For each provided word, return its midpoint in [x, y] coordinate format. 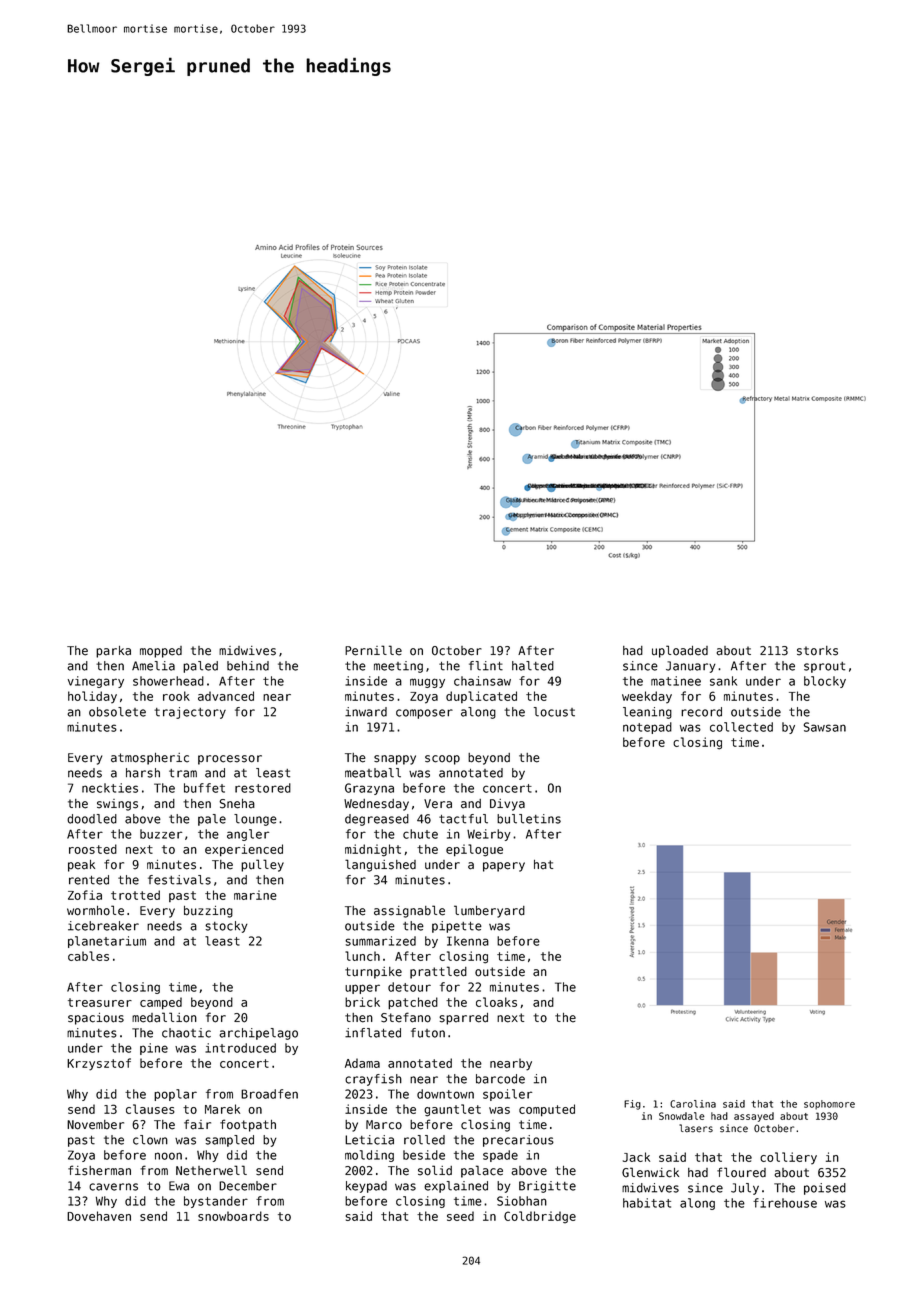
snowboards [233, 1216]
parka [113, 652]
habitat [647, 1203]
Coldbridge [540, 1217]
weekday [647, 697]
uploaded [680, 651]
